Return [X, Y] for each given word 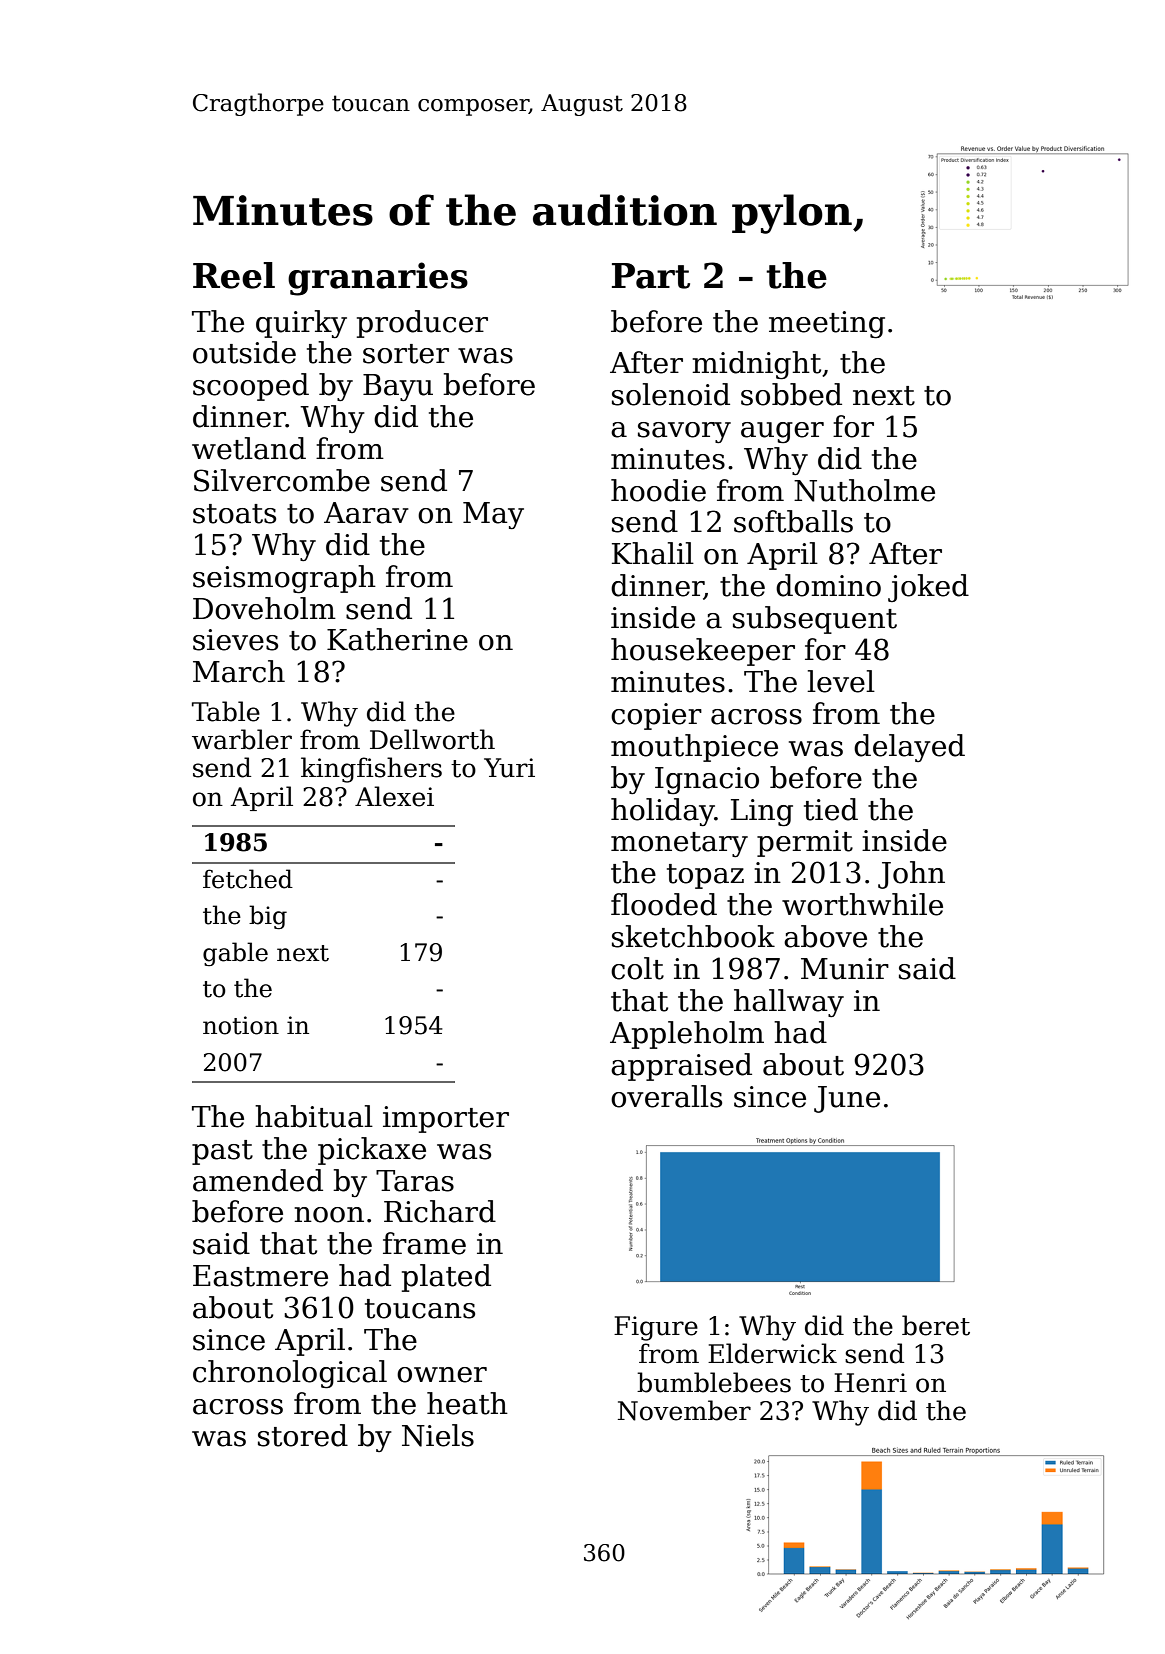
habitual [314, 1116]
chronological [290, 1374]
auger [782, 432]
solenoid [671, 394]
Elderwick [772, 1353]
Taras [415, 1181]
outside [244, 352]
